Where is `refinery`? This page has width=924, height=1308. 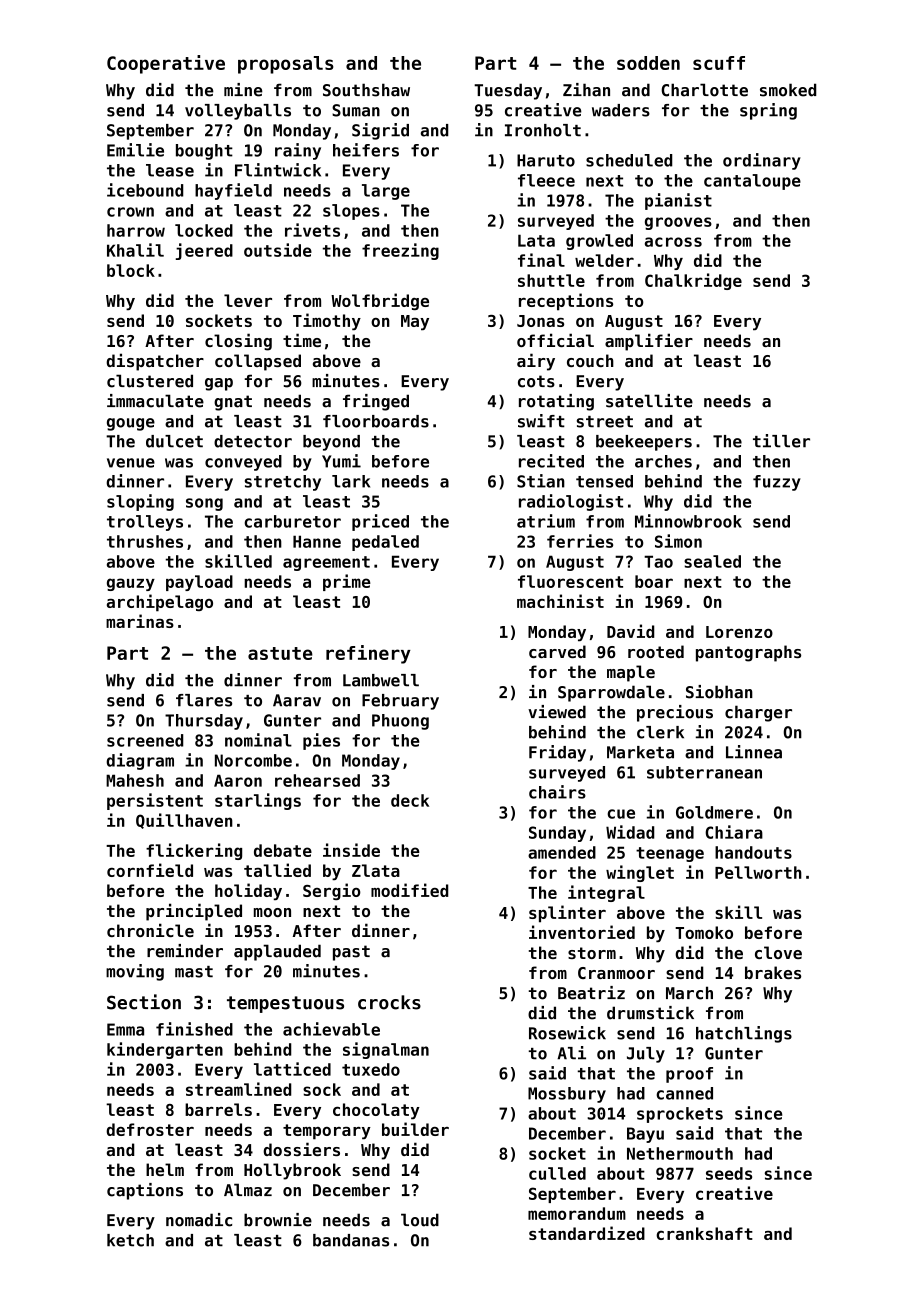 refinery is located at coordinates (368, 654).
